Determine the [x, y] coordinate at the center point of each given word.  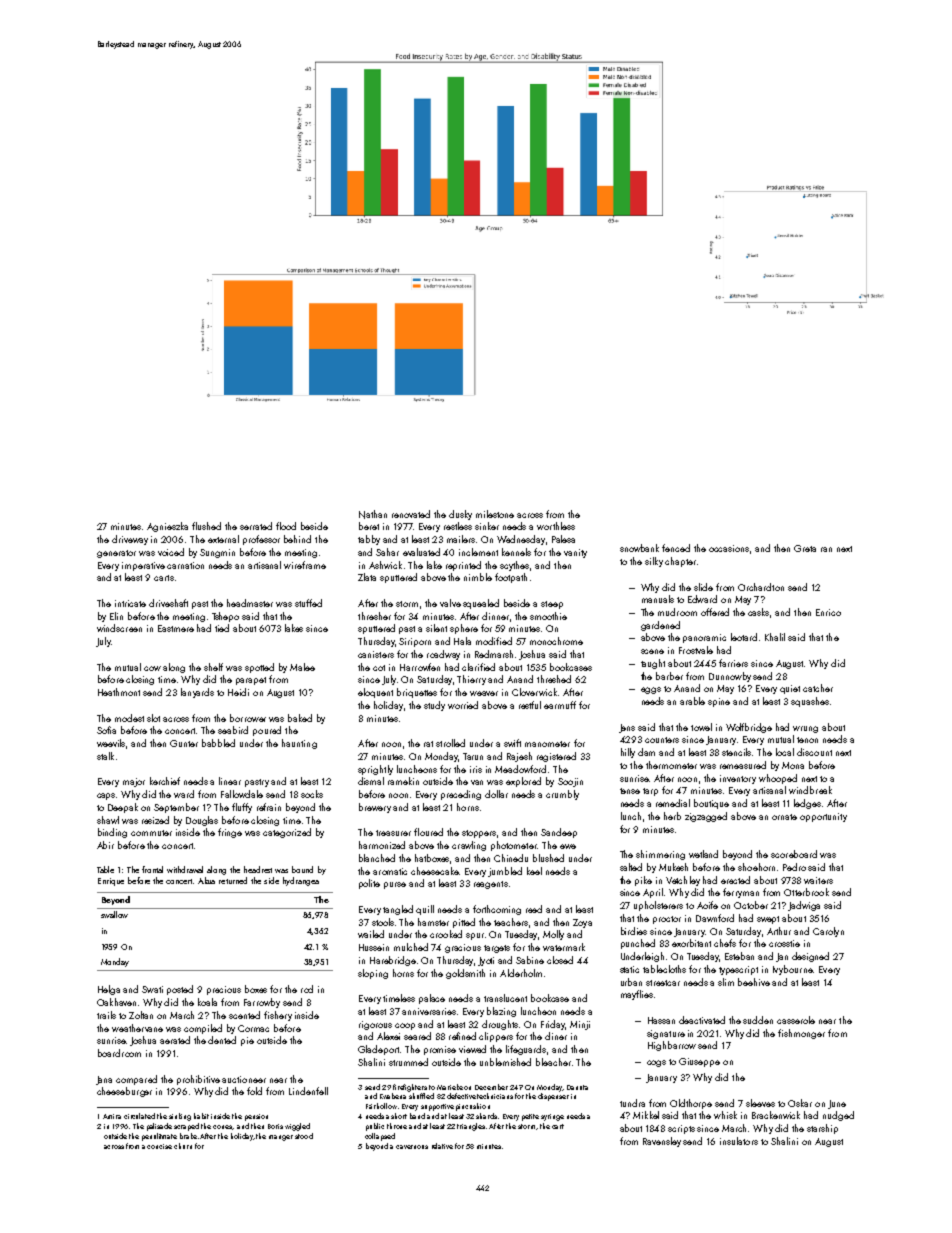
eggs [651, 690]
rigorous [375, 1025]
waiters [818, 880]
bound [302, 869]
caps [106, 796]
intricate [130, 603]
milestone [495, 514]
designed [810, 957]
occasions [729, 548]
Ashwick [385, 565]
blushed [548, 858]
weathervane [137, 1028]
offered [715, 612]
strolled [450, 743]
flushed [206, 526]
